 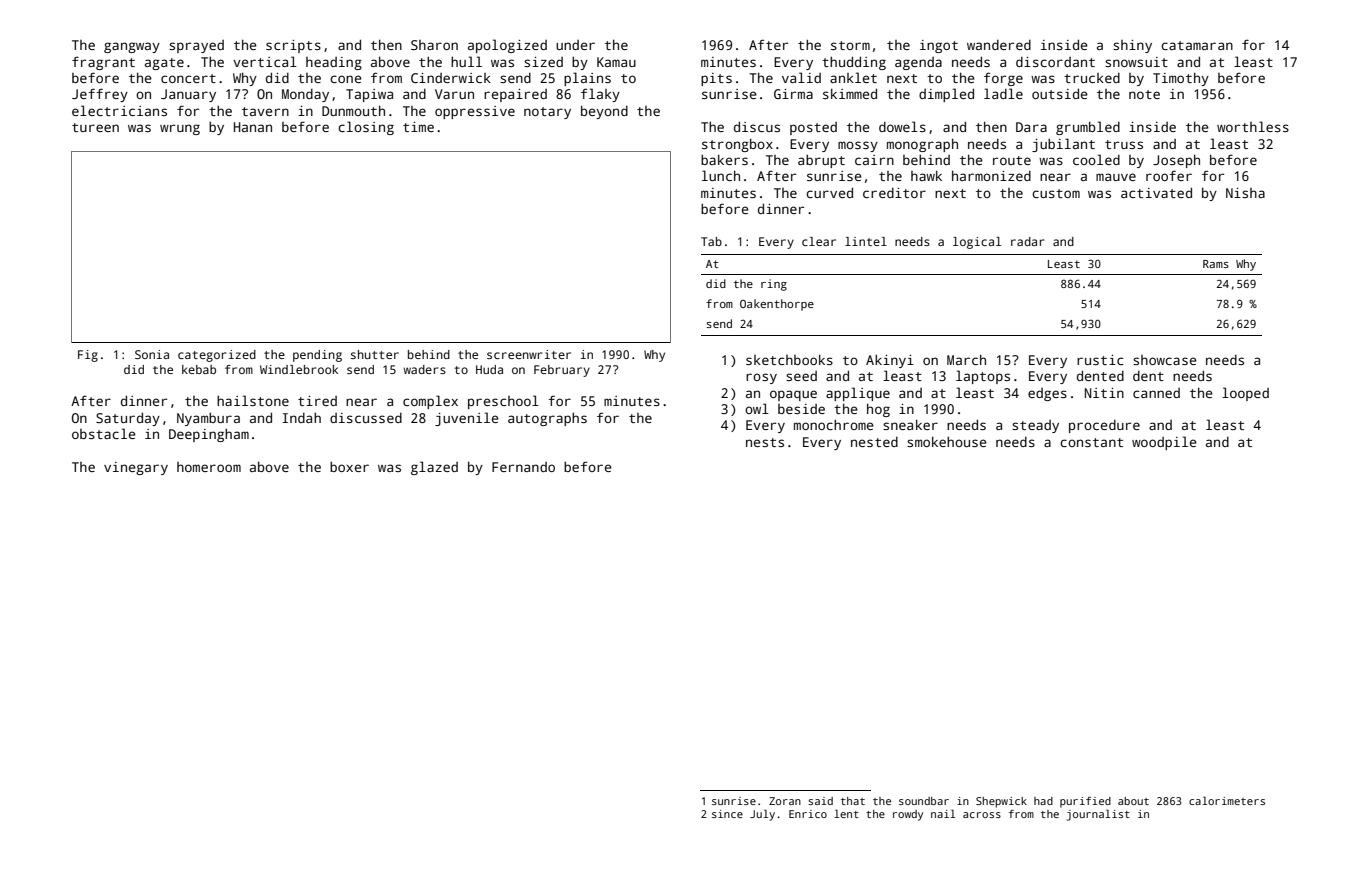 What do you see at coordinates (765, 442) in the page?
I see `nests` at bounding box center [765, 442].
